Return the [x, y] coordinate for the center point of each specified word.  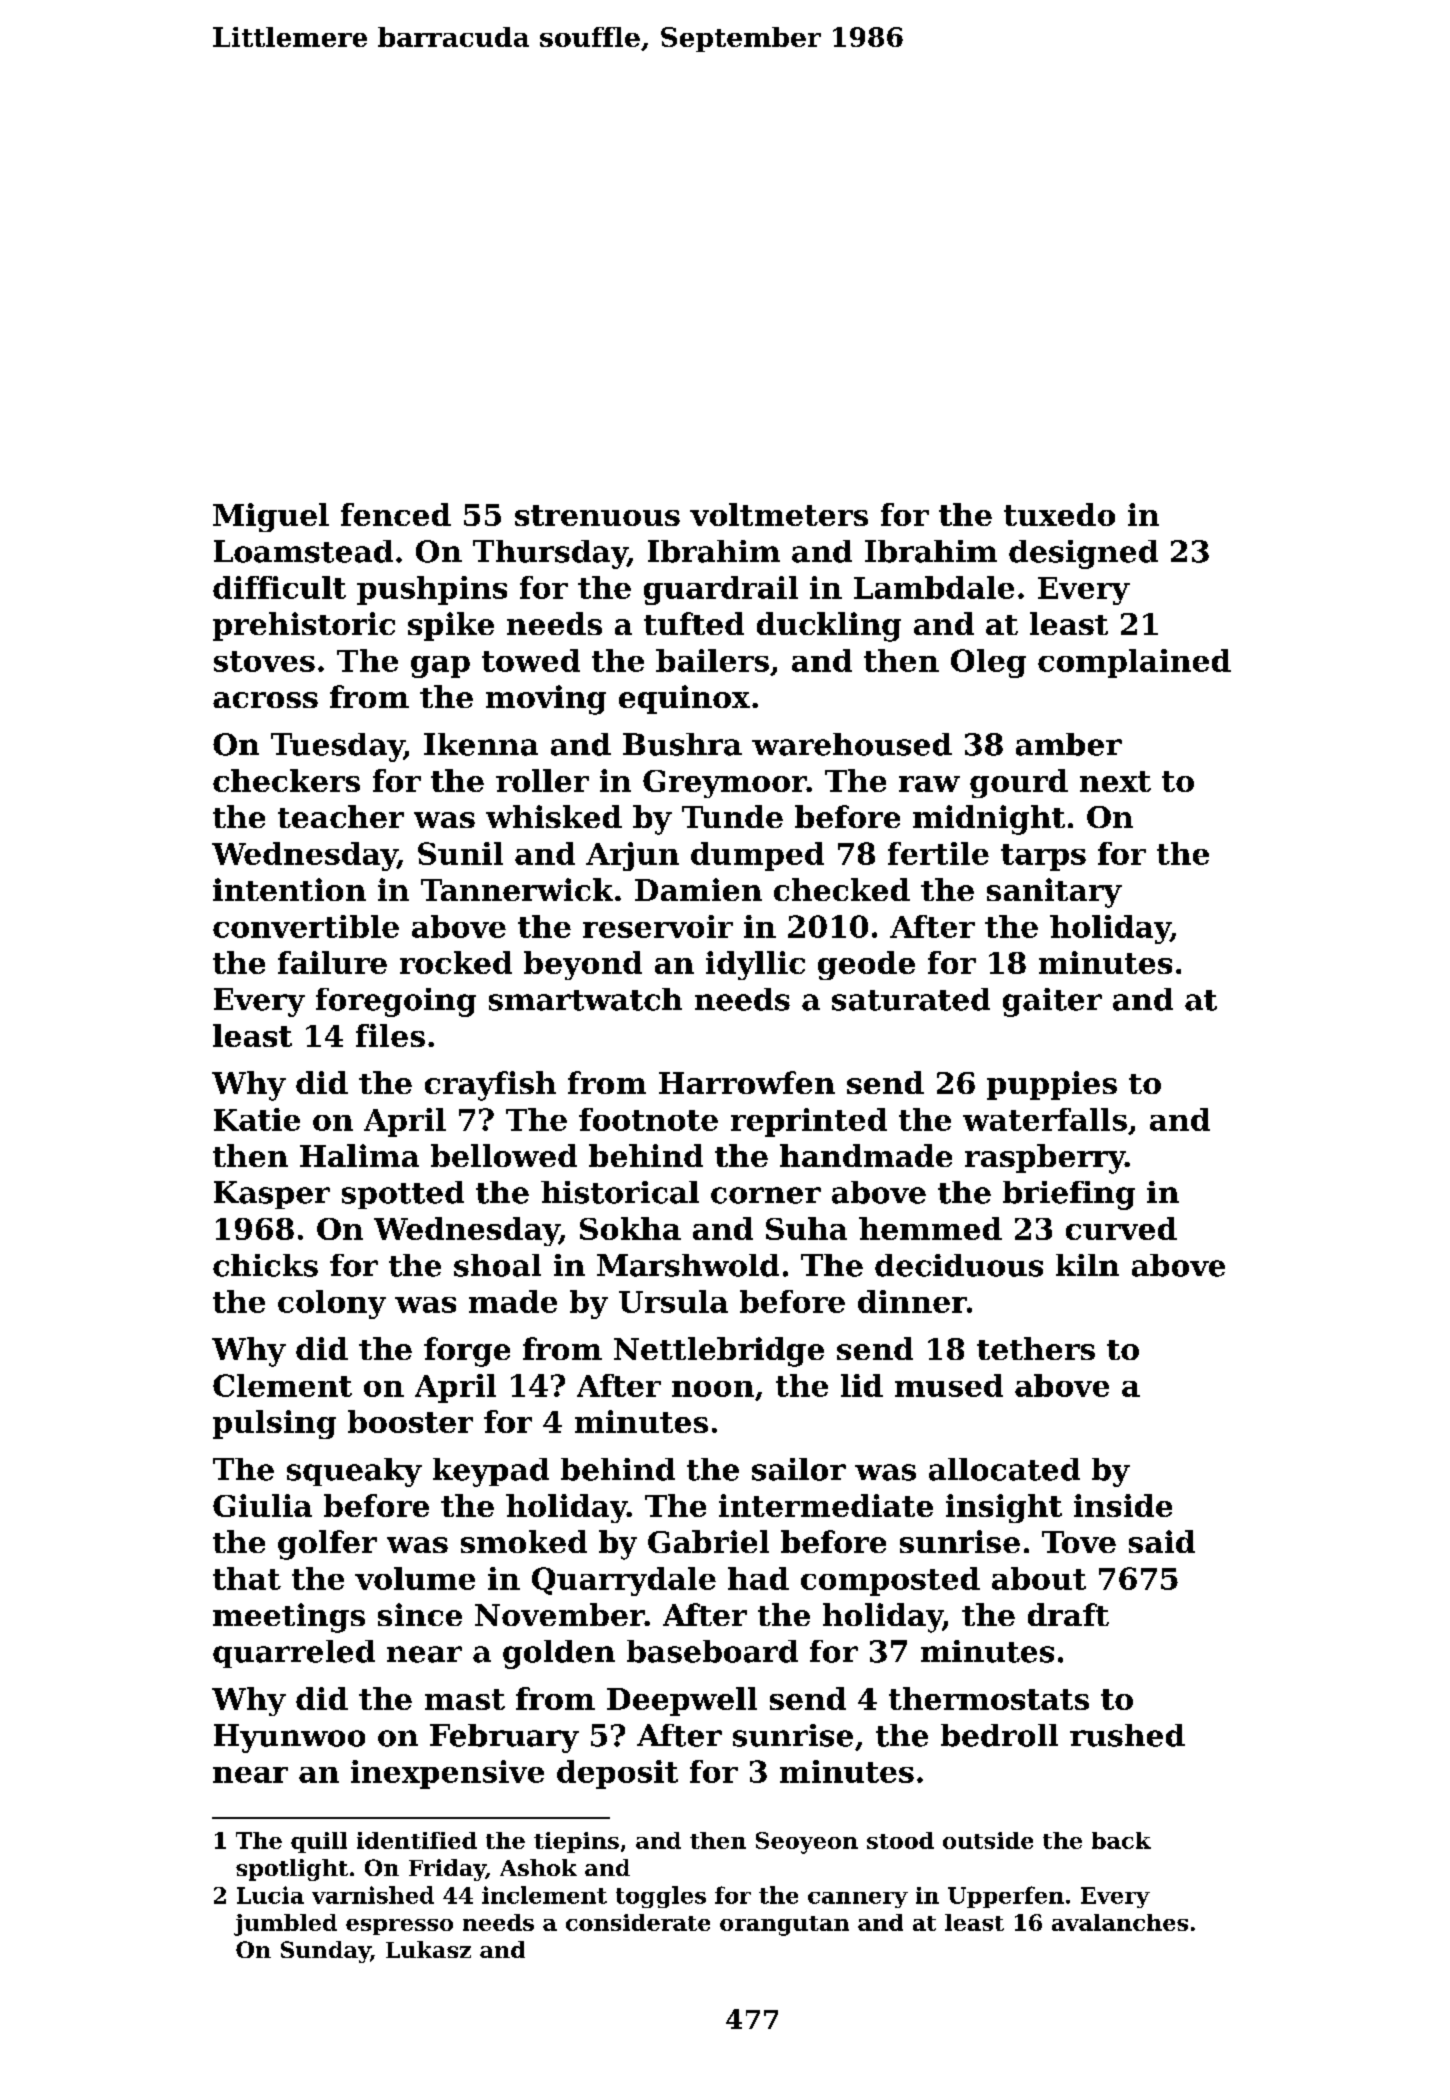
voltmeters [779, 514]
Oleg [988, 663]
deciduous [959, 1265]
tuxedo [1059, 514]
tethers [1036, 1348]
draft [1068, 1614]
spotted [403, 1195]
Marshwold [688, 1265]
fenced [396, 514]
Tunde [732, 816]
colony [332, 1304]
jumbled [285, 1925]
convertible [306, 926]
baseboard [712, 1651]
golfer [327, 1545]
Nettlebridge [719, 1352]
